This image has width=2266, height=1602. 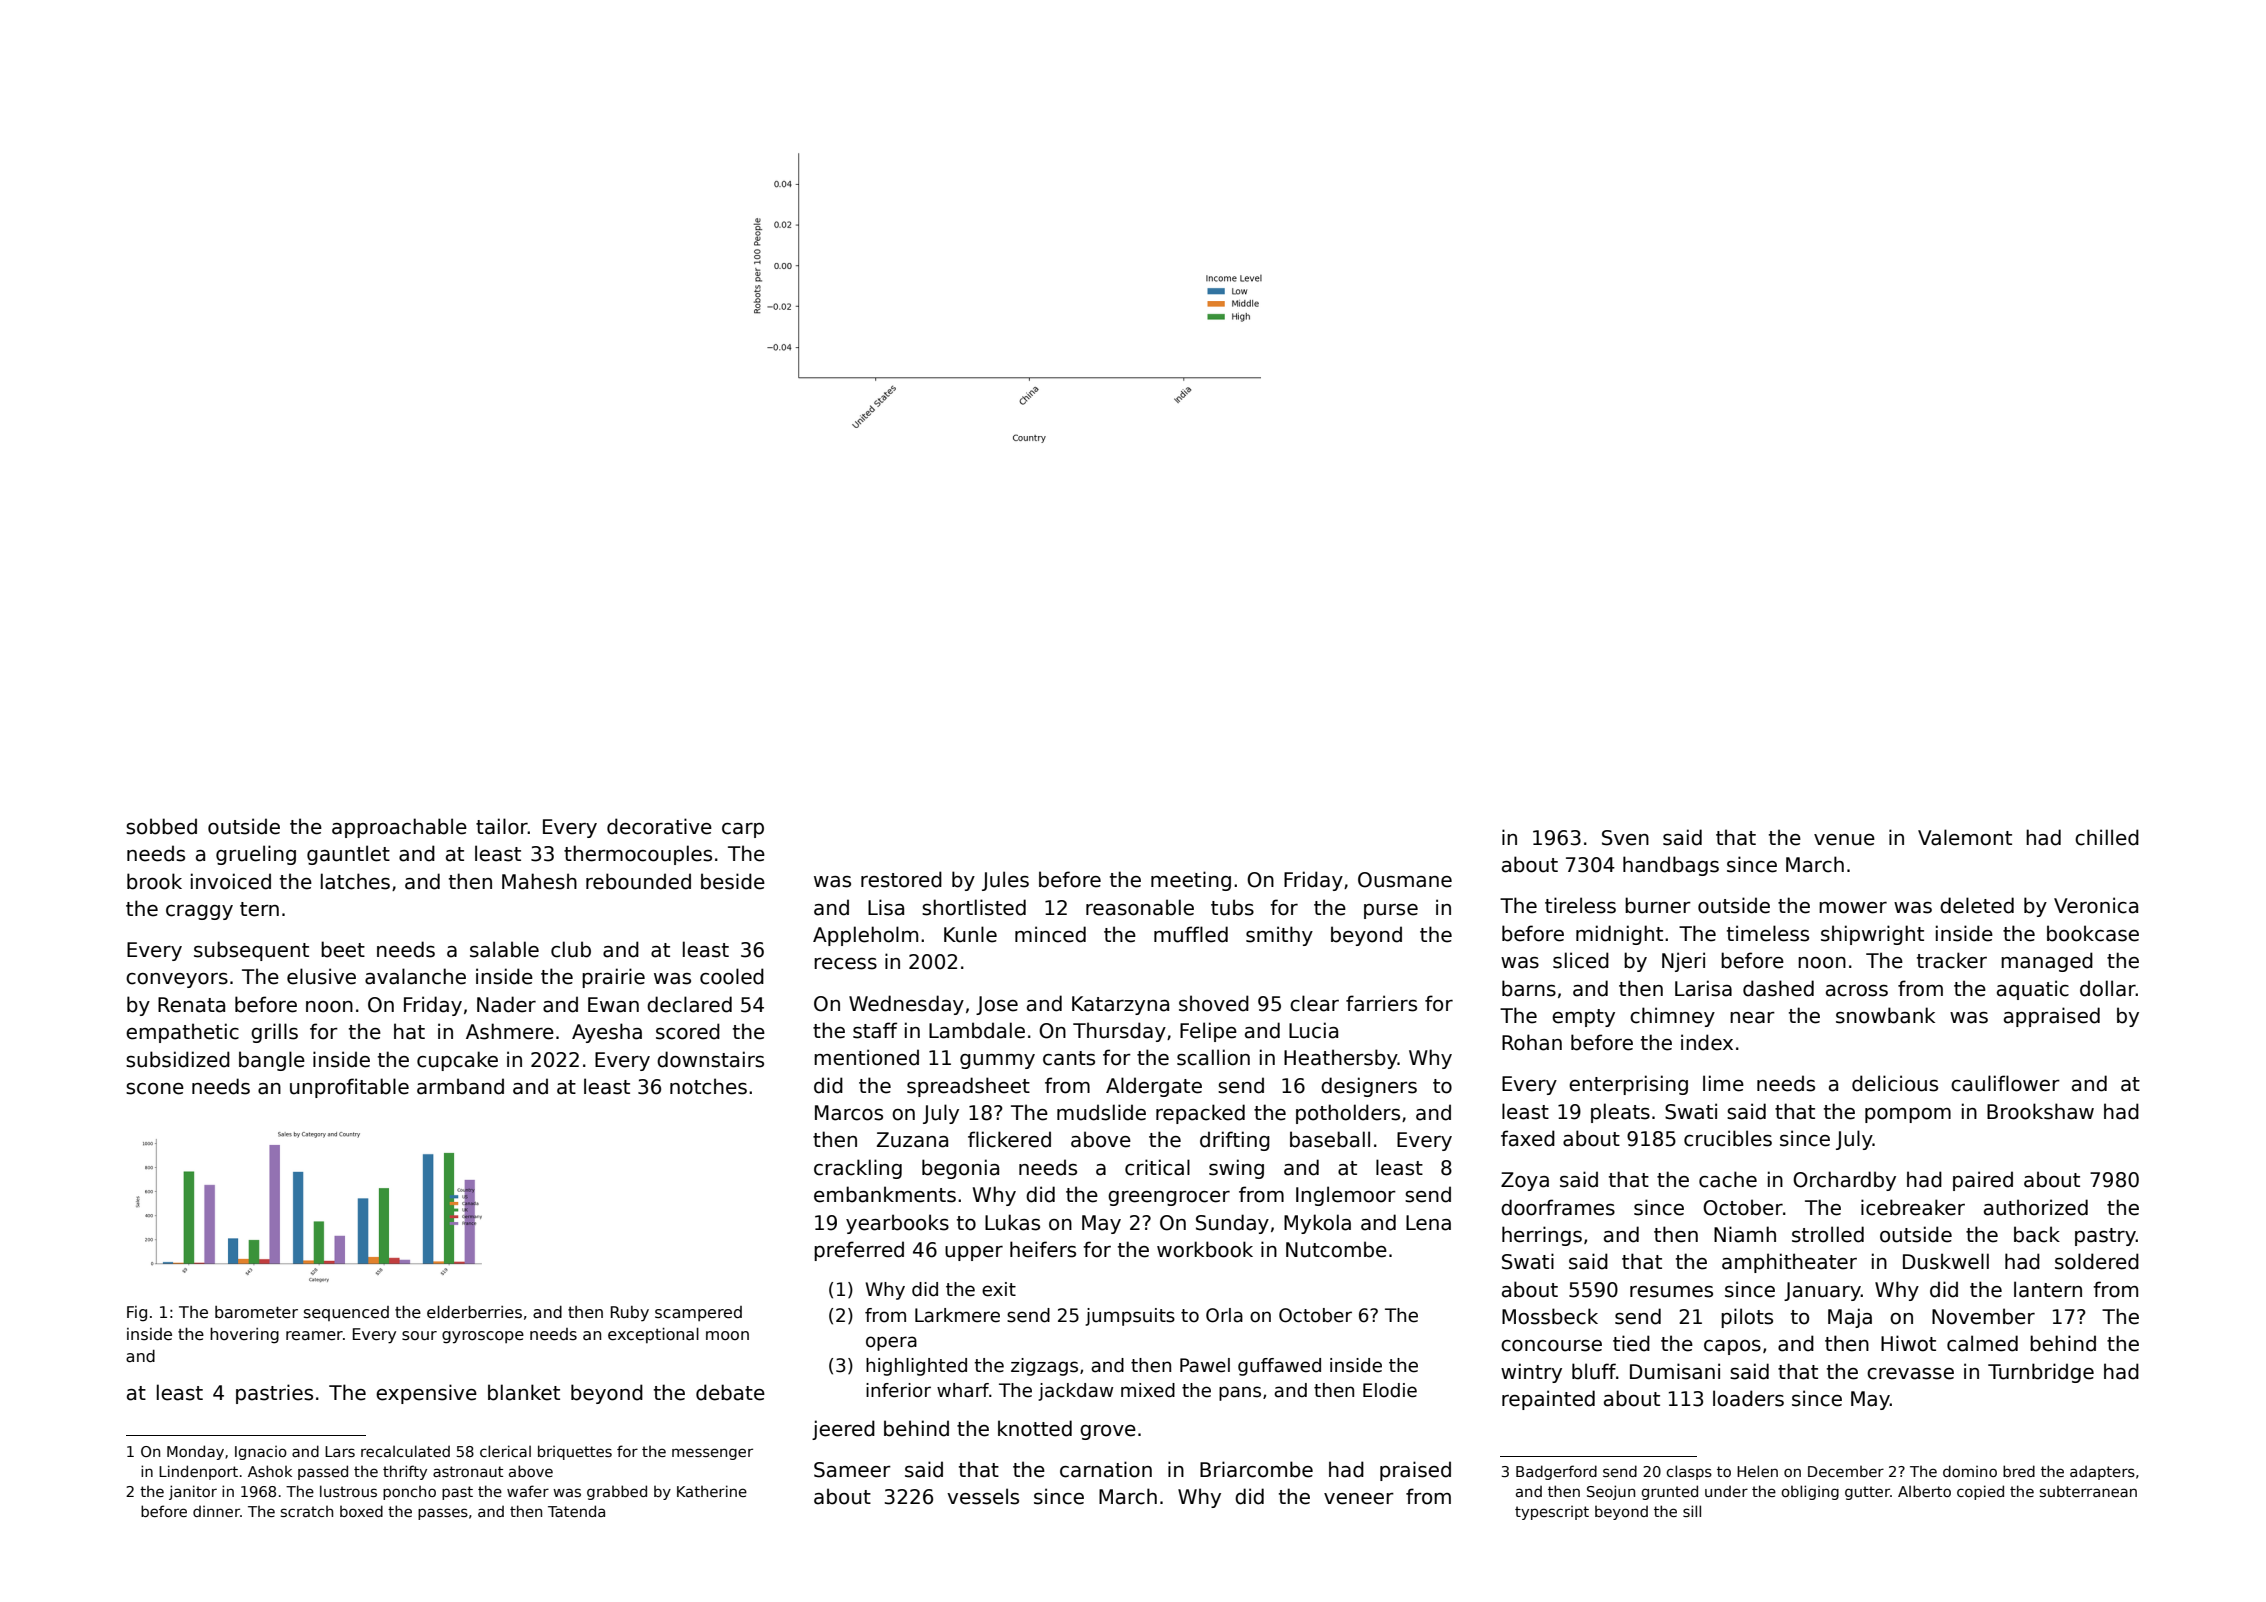 What do you see at coordinates (355, 881) in the image?
I see `latches` at bounding box center [355, 881].
